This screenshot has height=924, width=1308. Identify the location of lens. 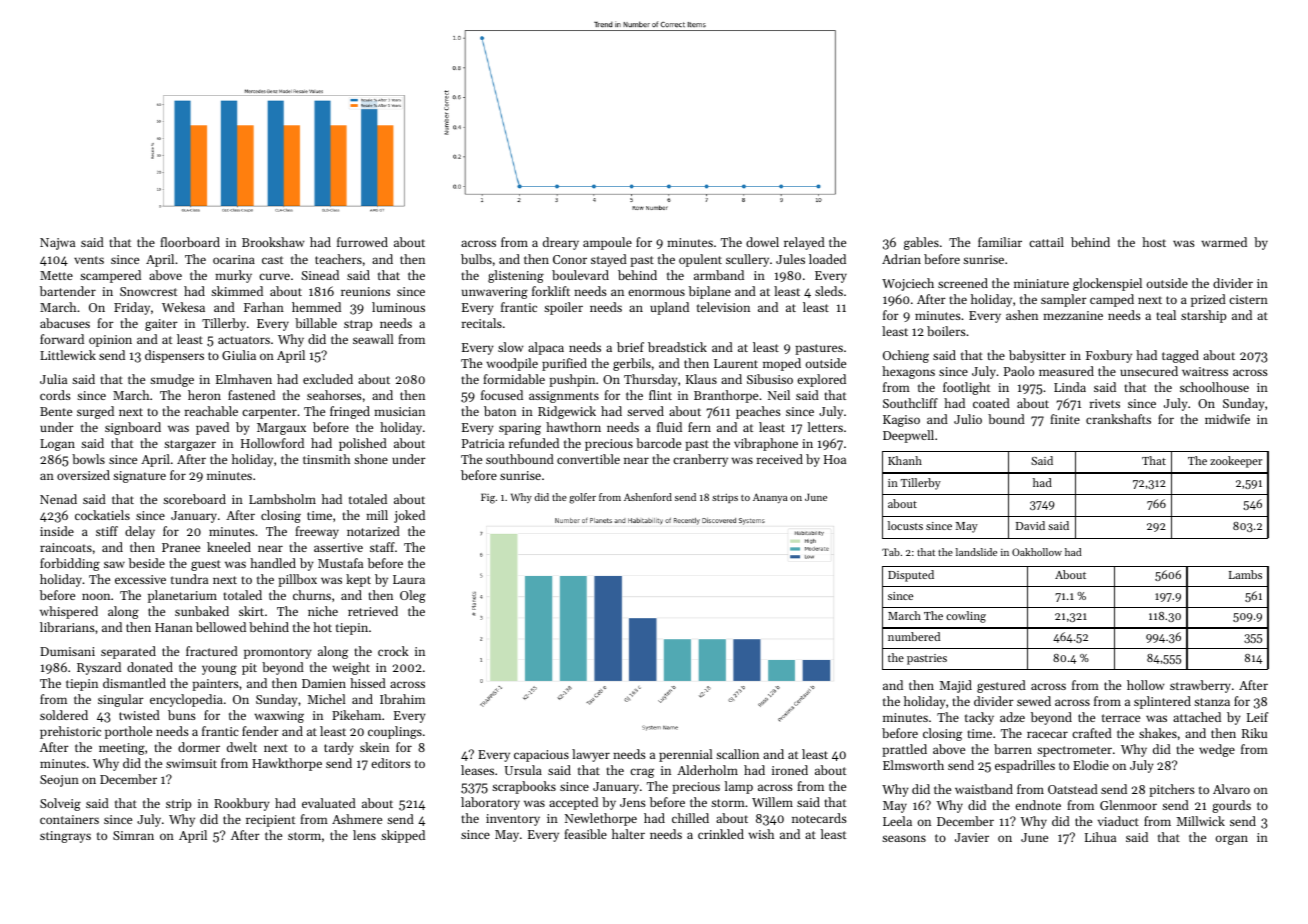
(364, 835).
